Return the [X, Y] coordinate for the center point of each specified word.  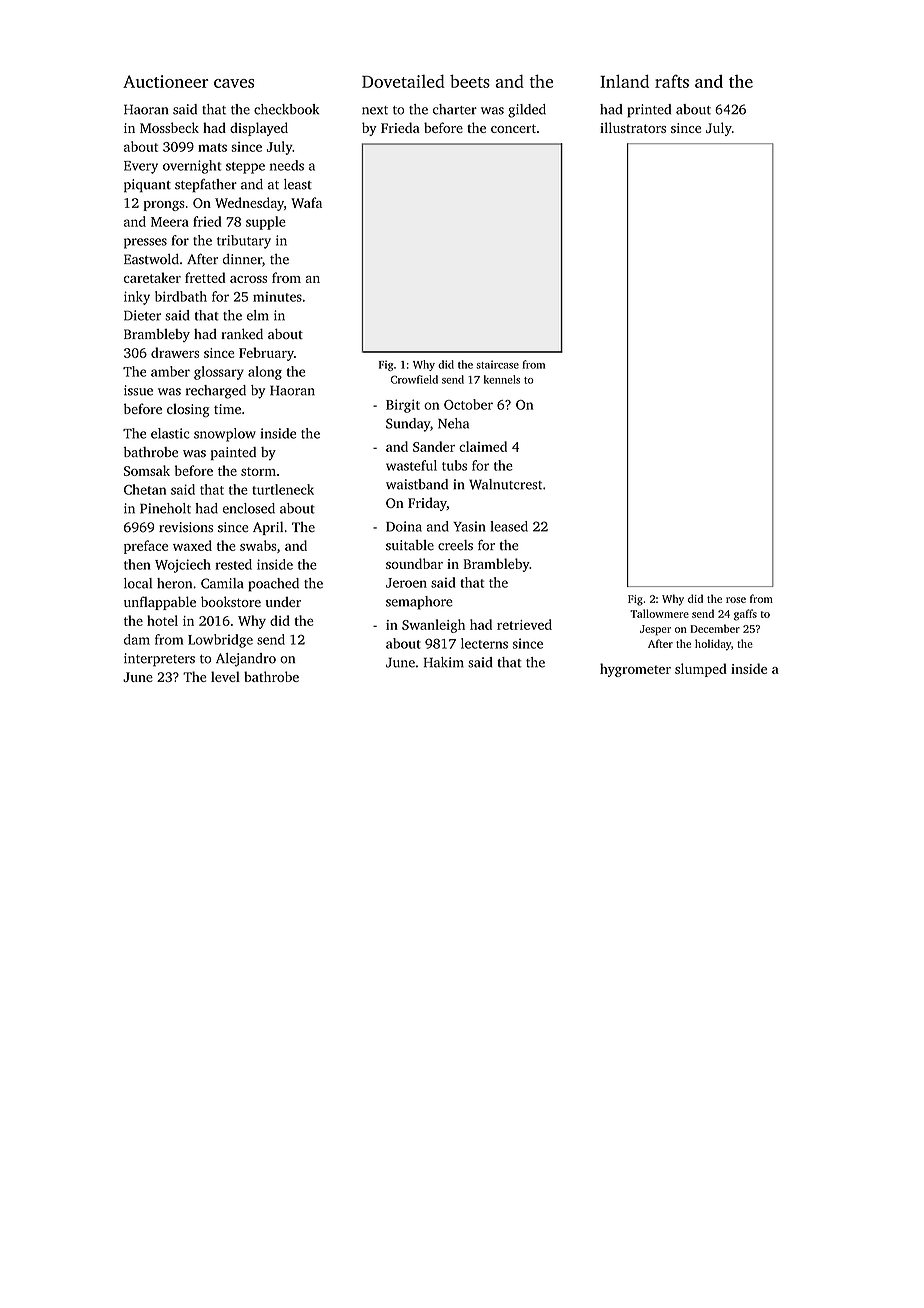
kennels [502, 379]
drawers [175, 352]
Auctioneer [165, 81]
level [225, 676]
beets [470, 81]
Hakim [444, 662]
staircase [497, 364]
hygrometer [635, 670]
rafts [672, 81]
